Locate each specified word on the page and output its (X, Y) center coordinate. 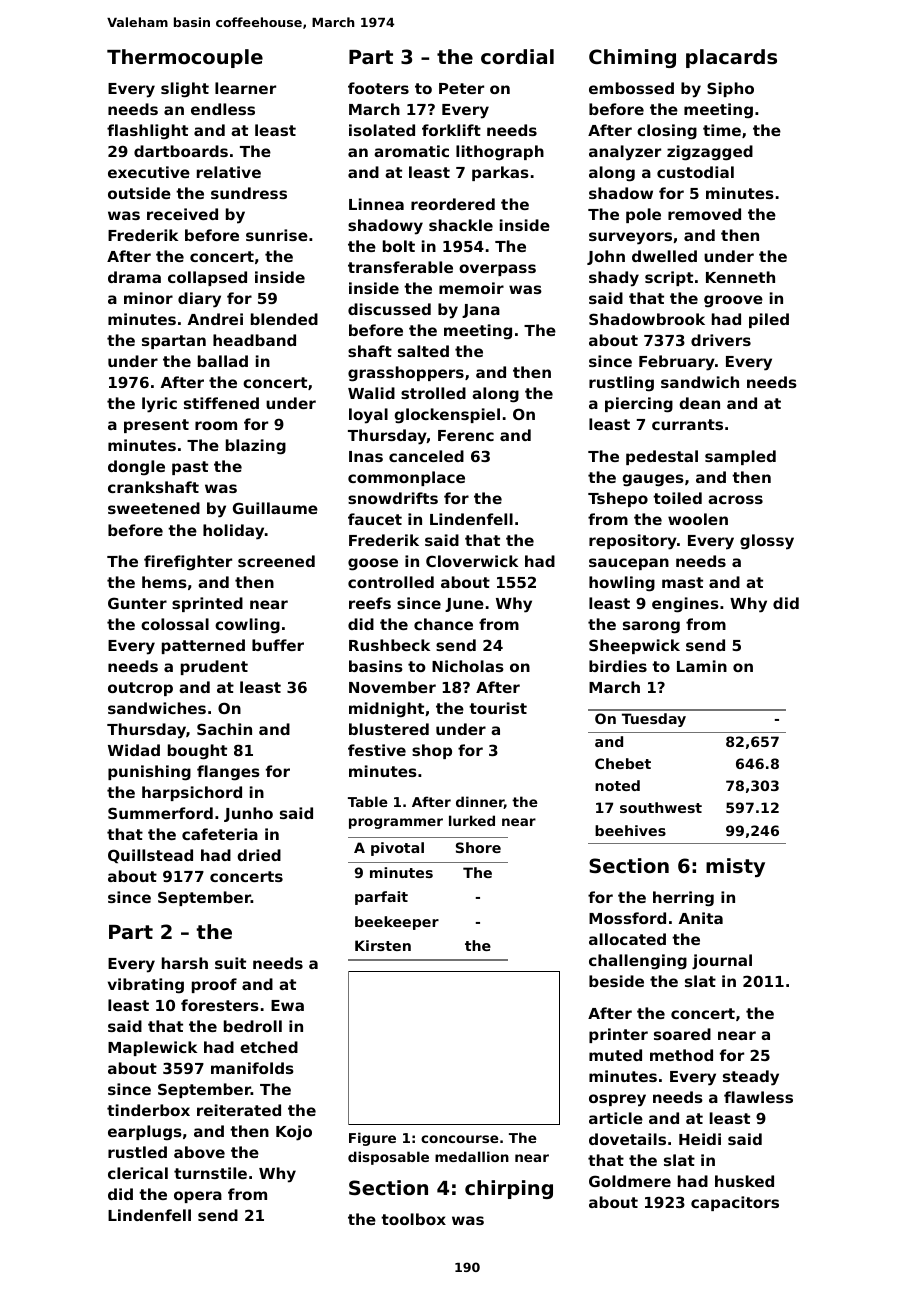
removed (704, 214)
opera (198, 1197)
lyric (159, 405)
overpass (497, 270)
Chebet (623, 763)
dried (259, 855)
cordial (517, 56)
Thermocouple (185, 58)
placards (731, 58)
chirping (509, 1189)
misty (735, 867)
